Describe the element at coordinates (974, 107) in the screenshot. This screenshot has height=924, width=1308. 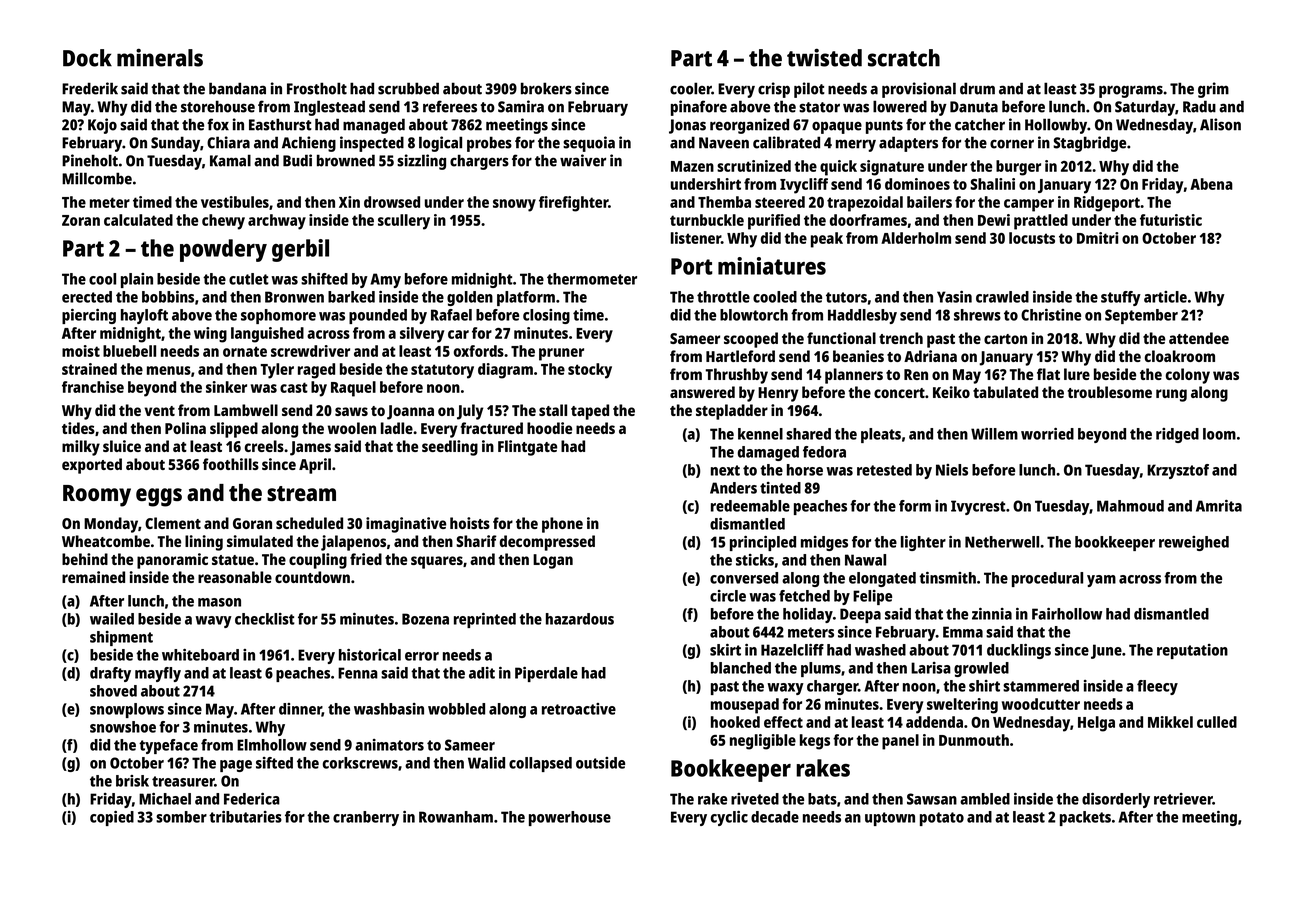
I see `Danuta` at that location.
